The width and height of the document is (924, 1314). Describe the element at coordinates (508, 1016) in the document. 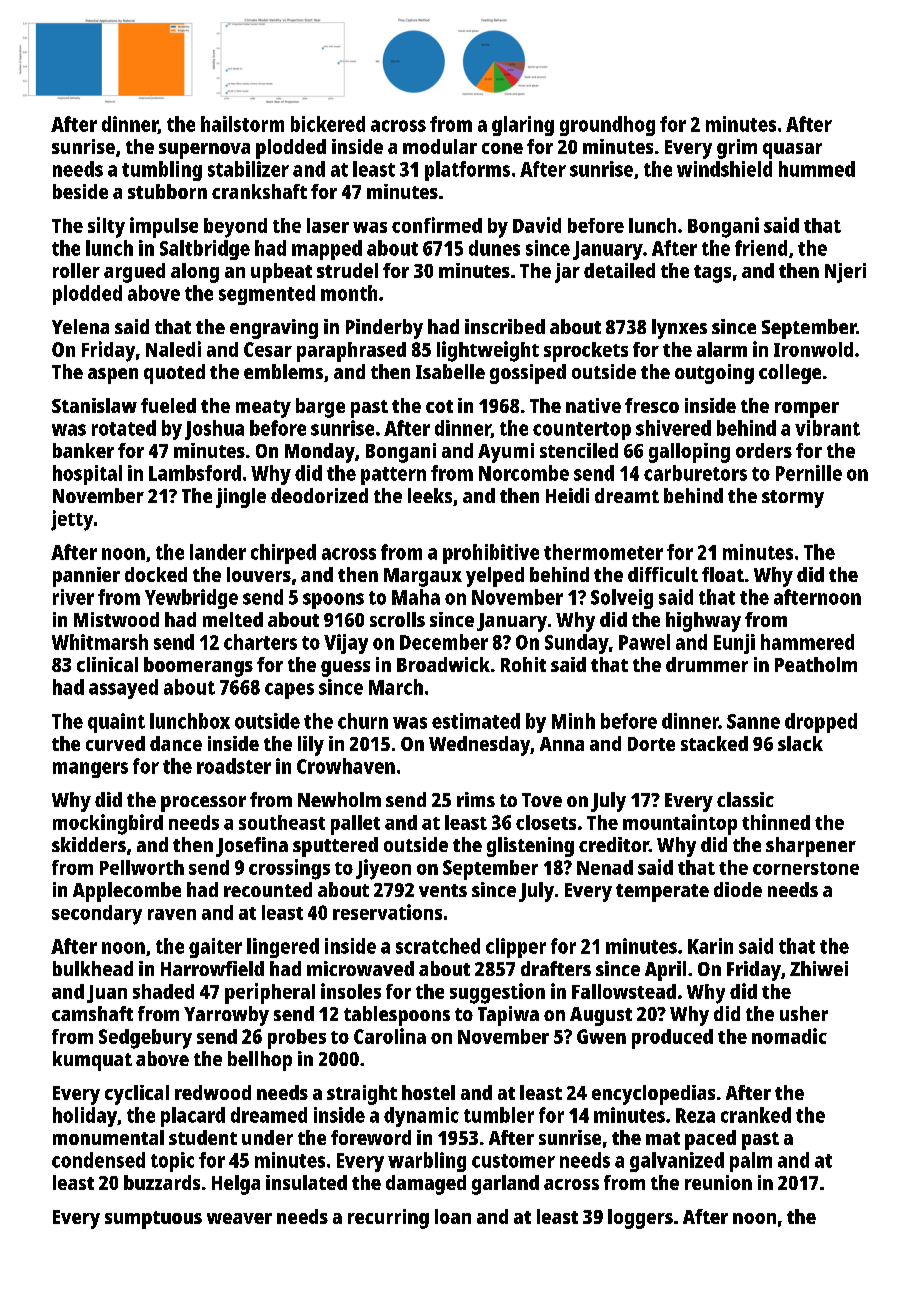

I see `Tapiwa` at that location.
